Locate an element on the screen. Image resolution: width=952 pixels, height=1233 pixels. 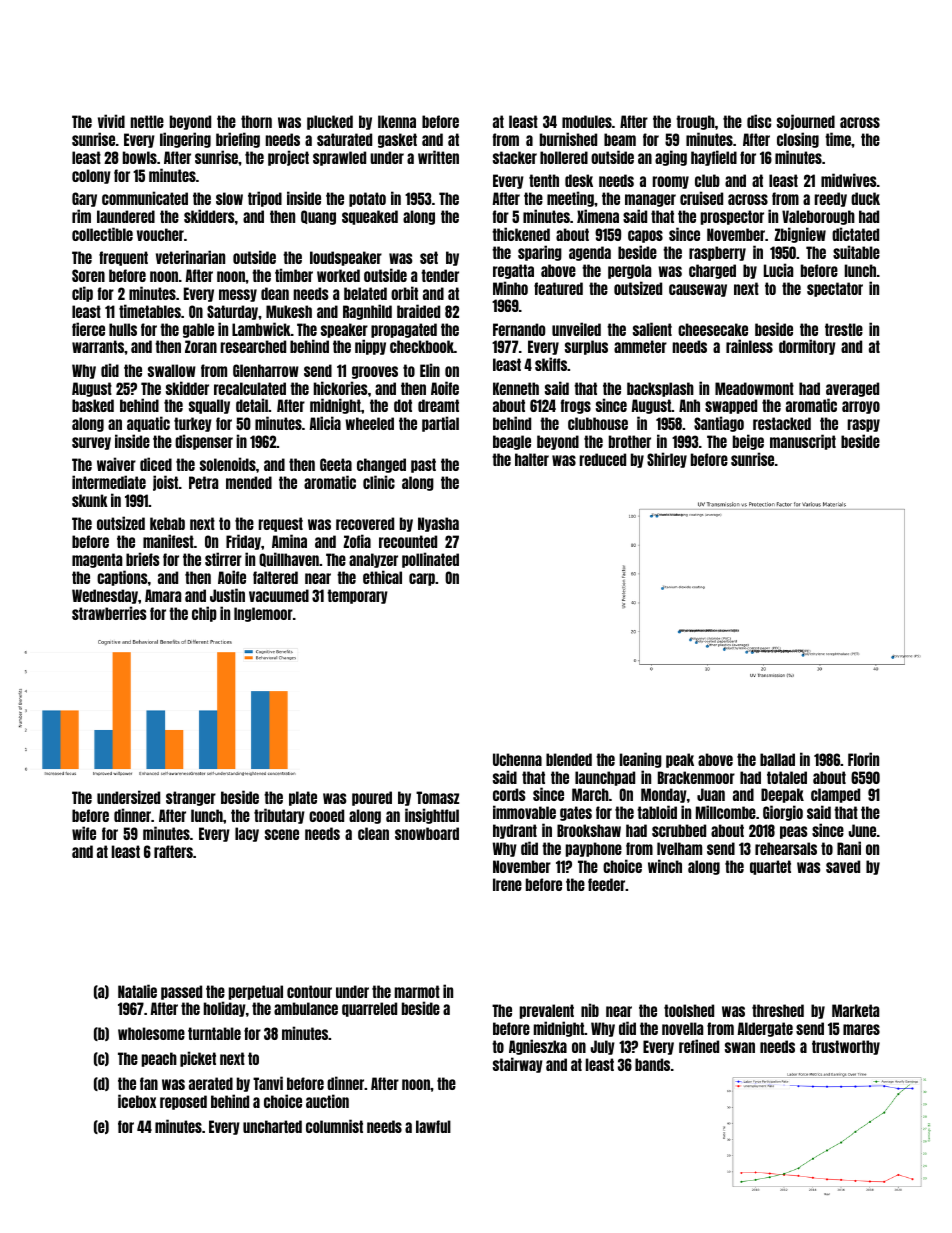
Irene is located at coordinates (507, 884).
